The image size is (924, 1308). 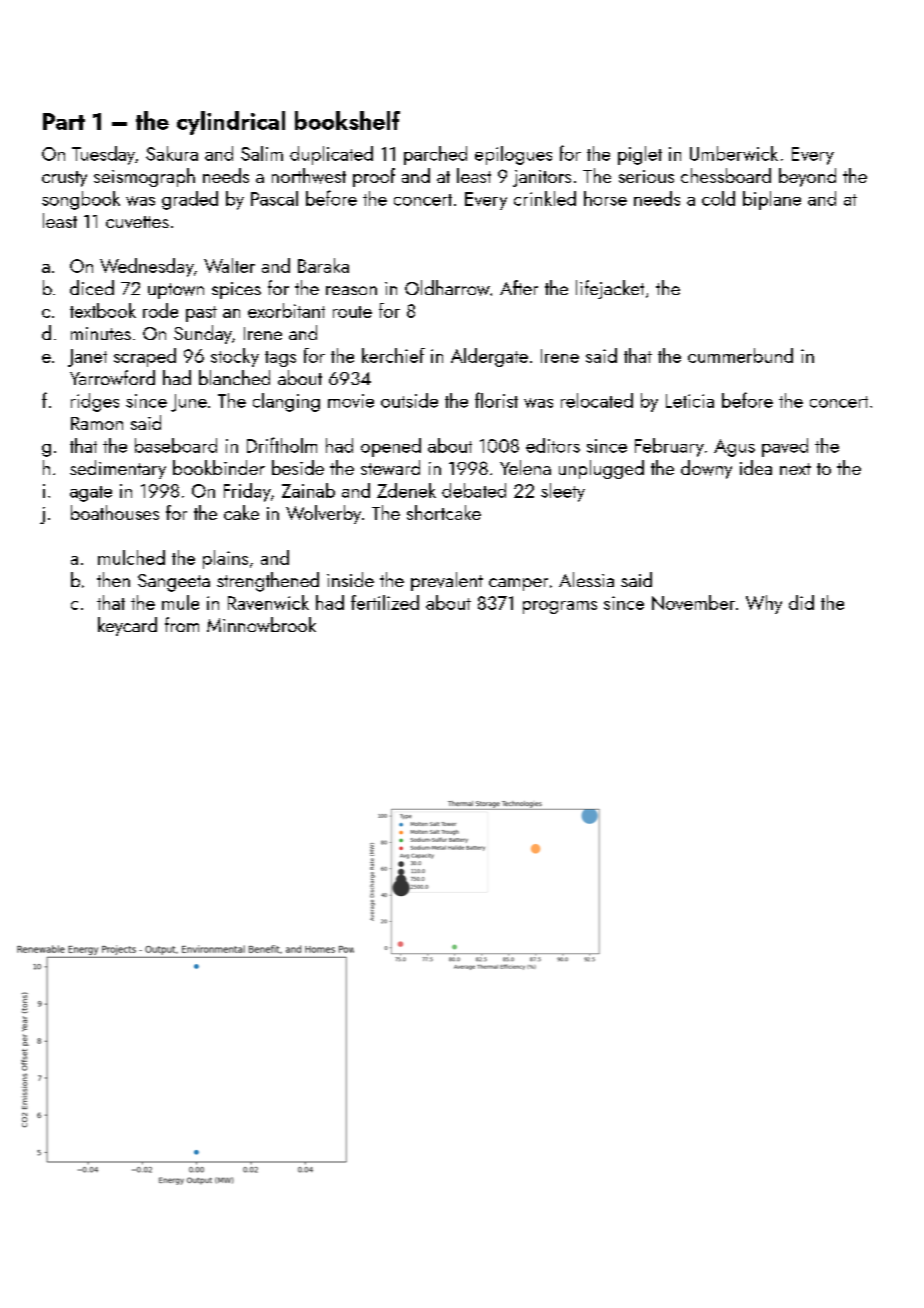 I want to click on agate, so click(x=91, y=494).
